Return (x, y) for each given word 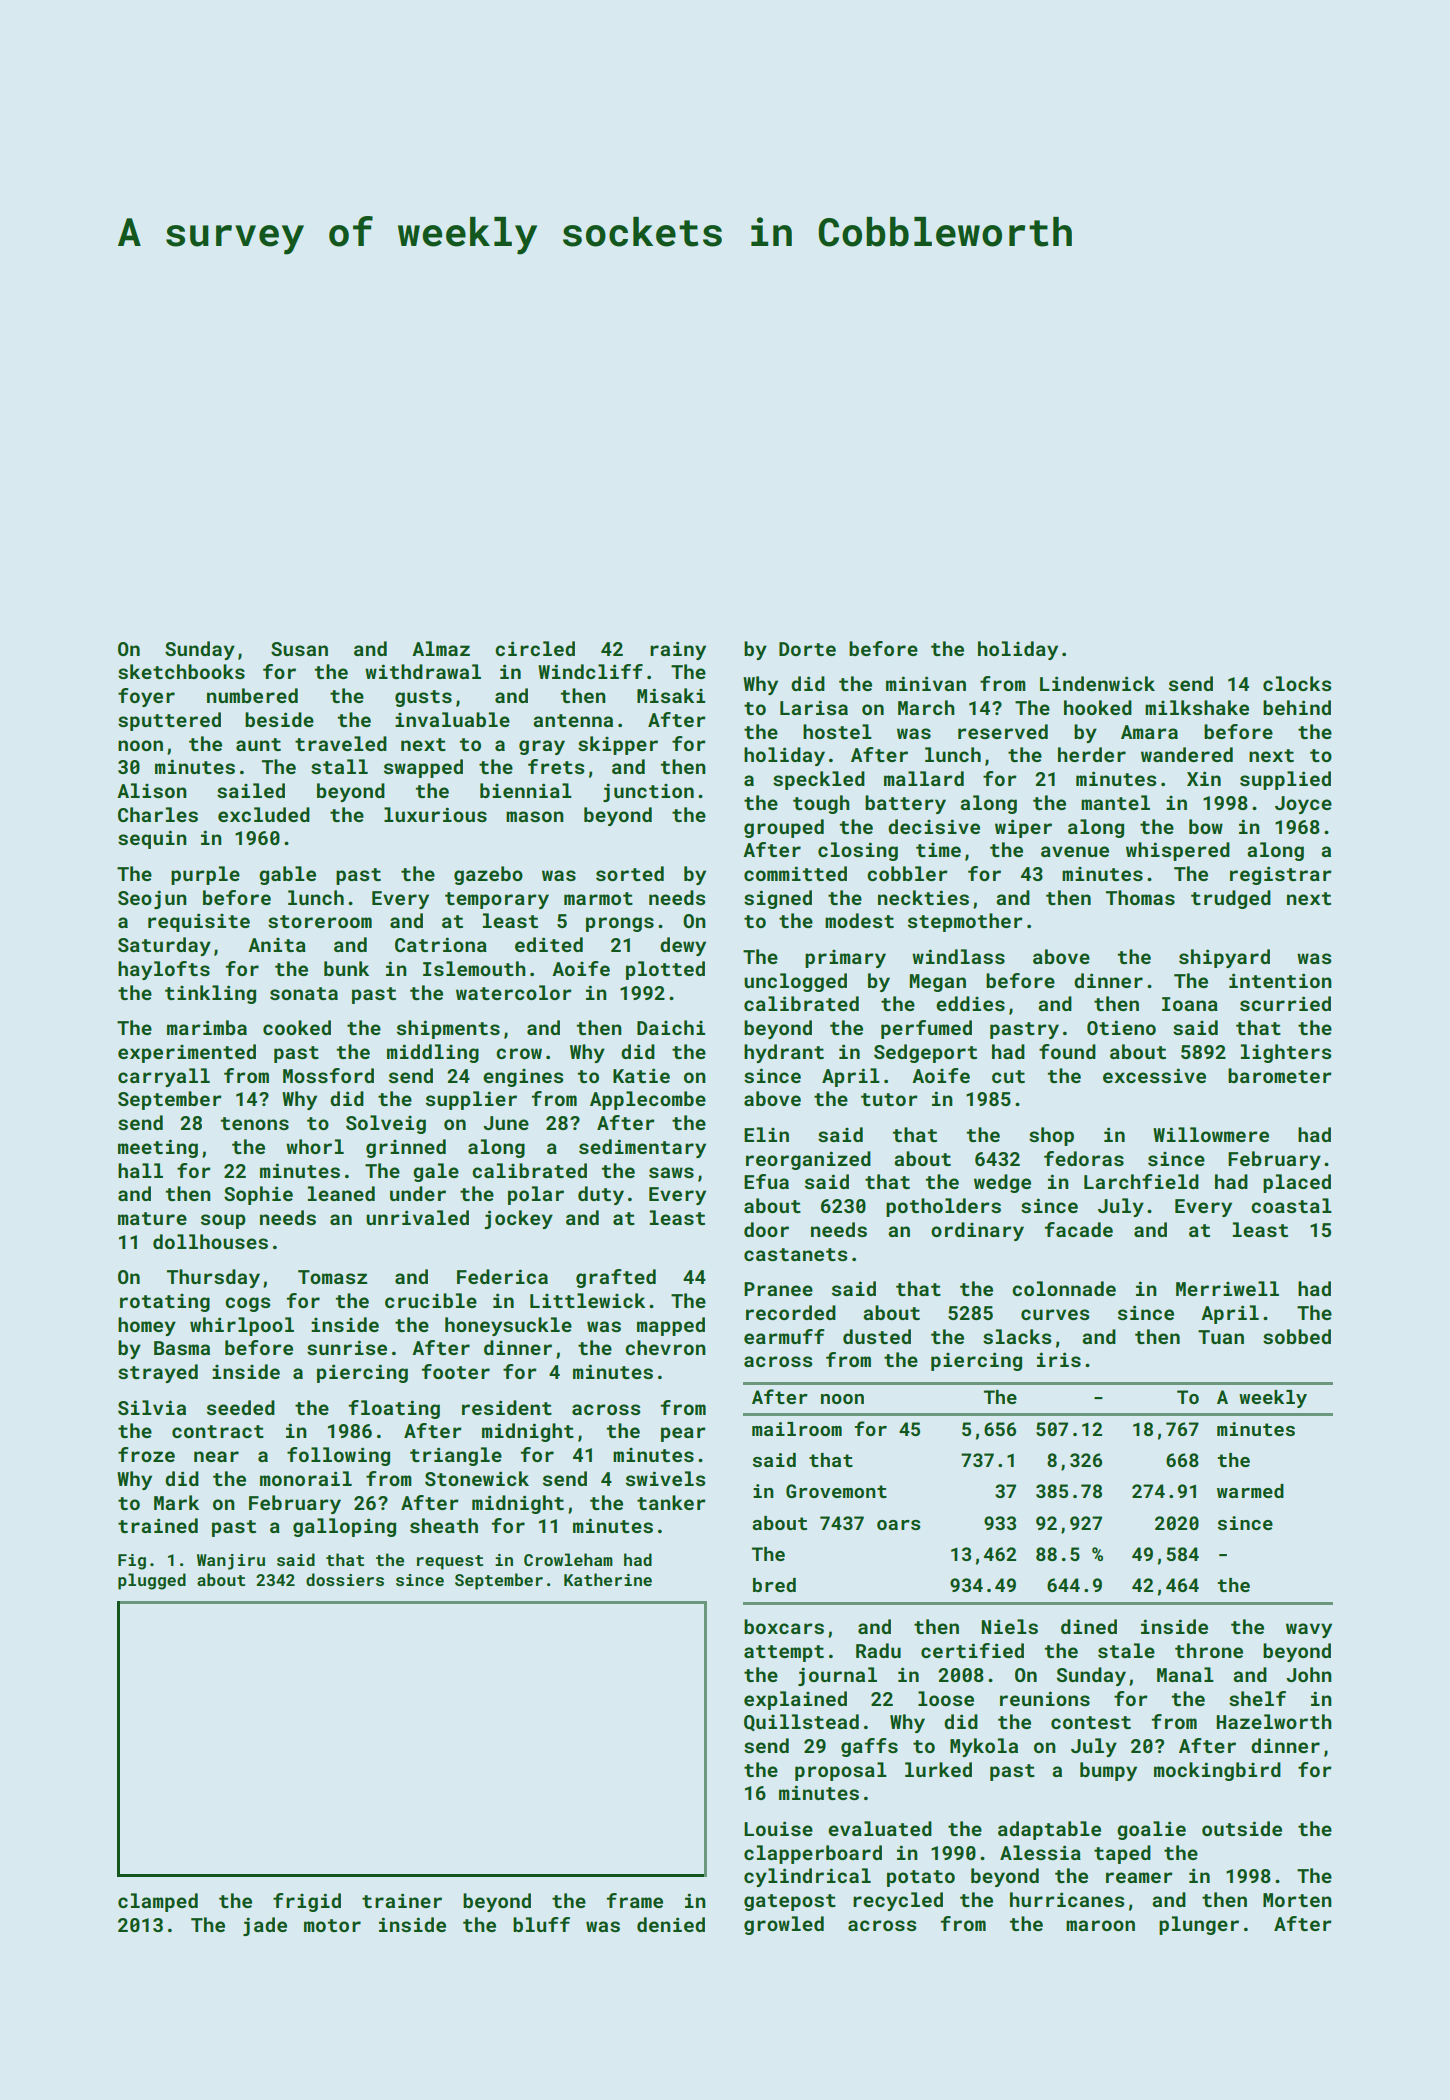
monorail (306, 1478)
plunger (1199, 1925)
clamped (158, 1902)
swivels (665, 1478)
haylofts (164, 970)
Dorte (807, 649)
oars (899, 1525)
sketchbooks (181, 671)
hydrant (784, 1053)
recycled (898, 1901)
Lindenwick (1097, 683)
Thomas (1140, 897)
